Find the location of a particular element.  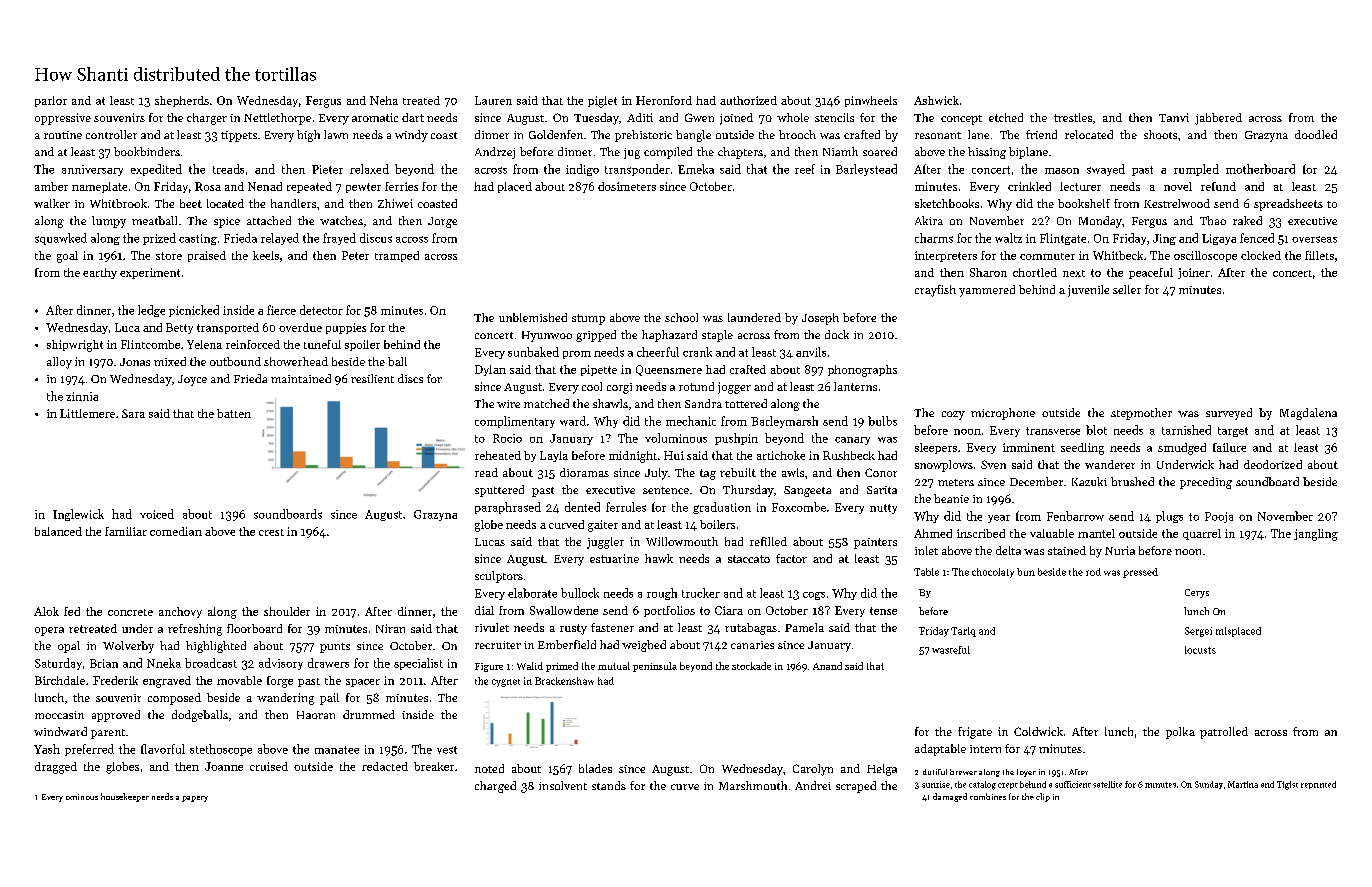

routine is located at coordinates (63, 135).
